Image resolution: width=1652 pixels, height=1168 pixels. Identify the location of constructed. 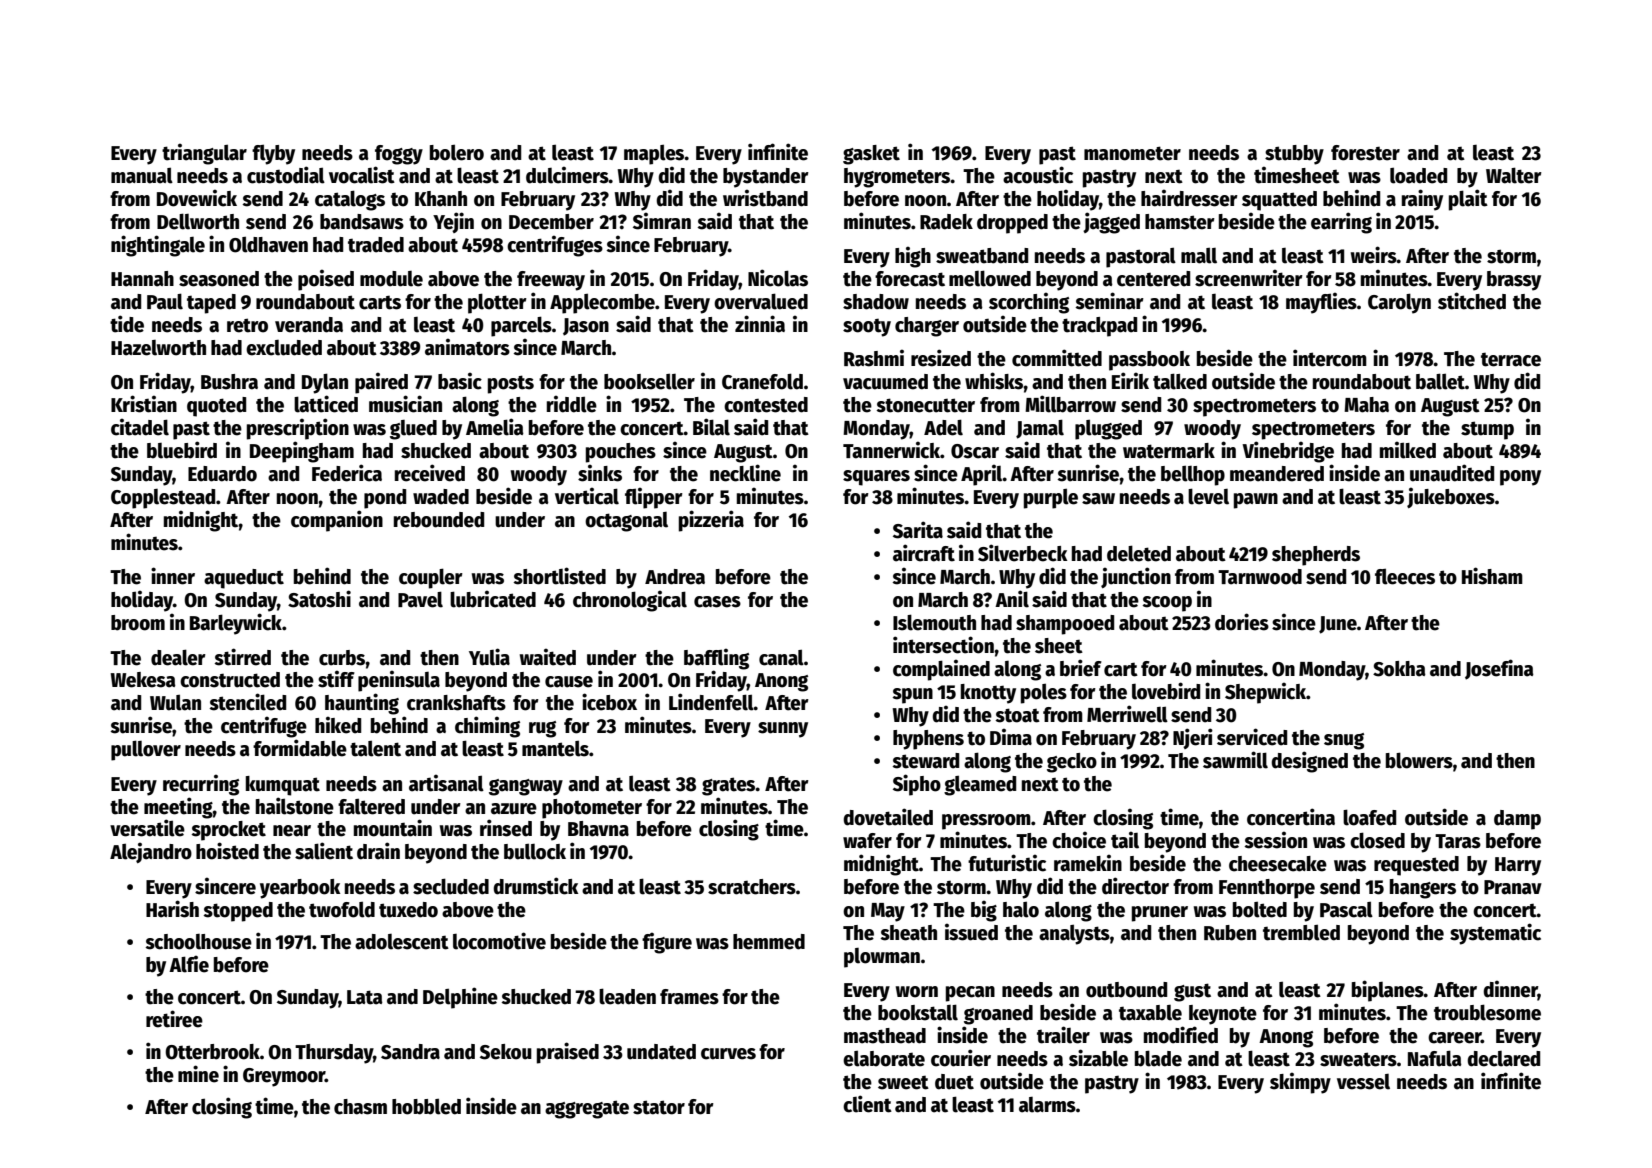
(230, 680).
